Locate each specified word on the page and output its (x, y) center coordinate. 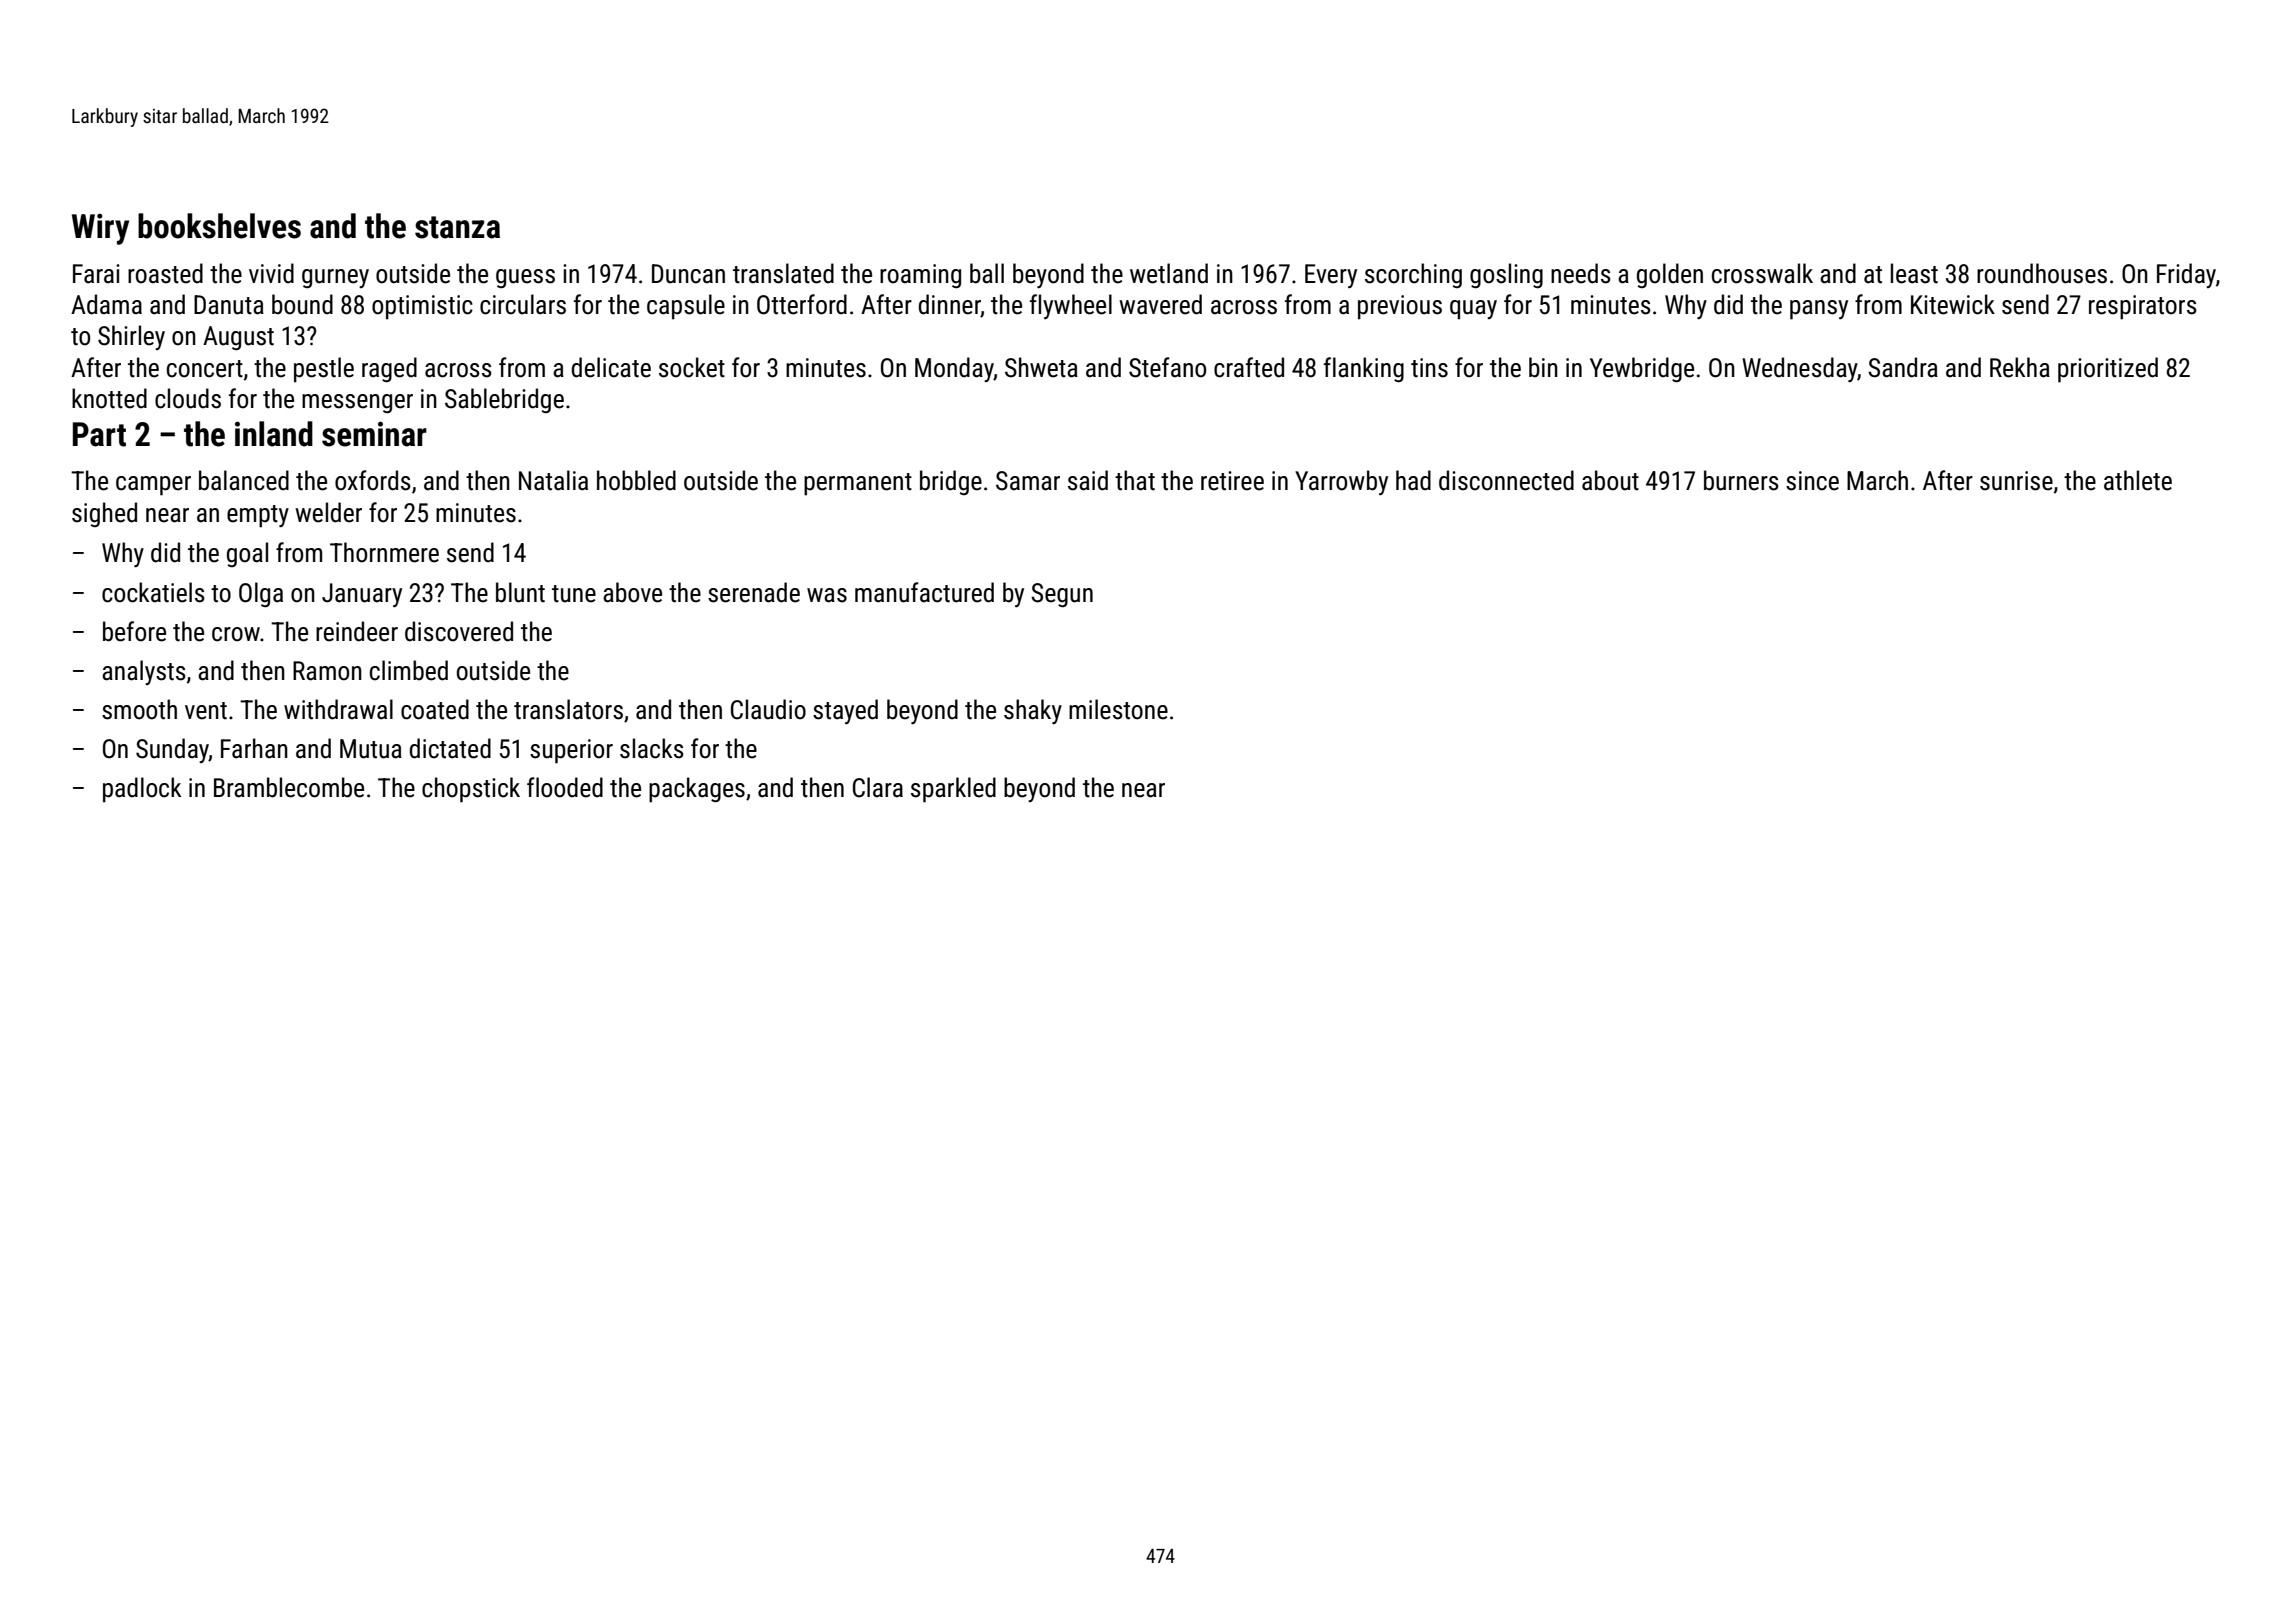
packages (697, 790)
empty (258, 516)
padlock (142, 790)
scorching (1413, 275)
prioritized (2108, 370)
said (1088, 480)
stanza (457, 227)
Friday (2186, 275)
